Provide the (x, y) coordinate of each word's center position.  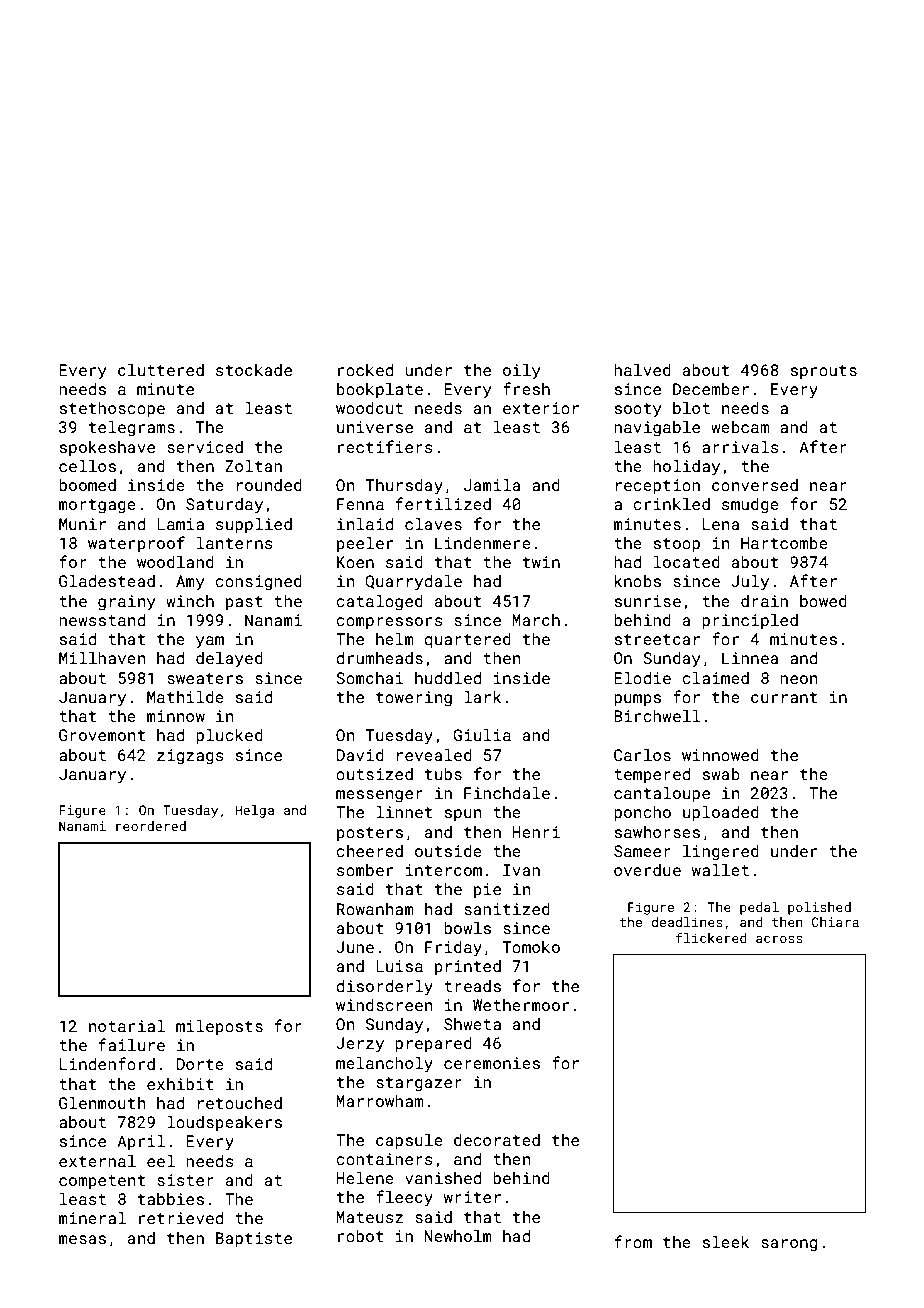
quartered (467, 641)
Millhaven (102, 657)
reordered (151, 826)
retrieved (181, 1218)
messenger (379, 796)
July (750, 582)
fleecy (404, 1198)
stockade (254, 370)
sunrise (648, 601)
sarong (789, 1245)
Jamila (492, 484)
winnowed (720, 755)
